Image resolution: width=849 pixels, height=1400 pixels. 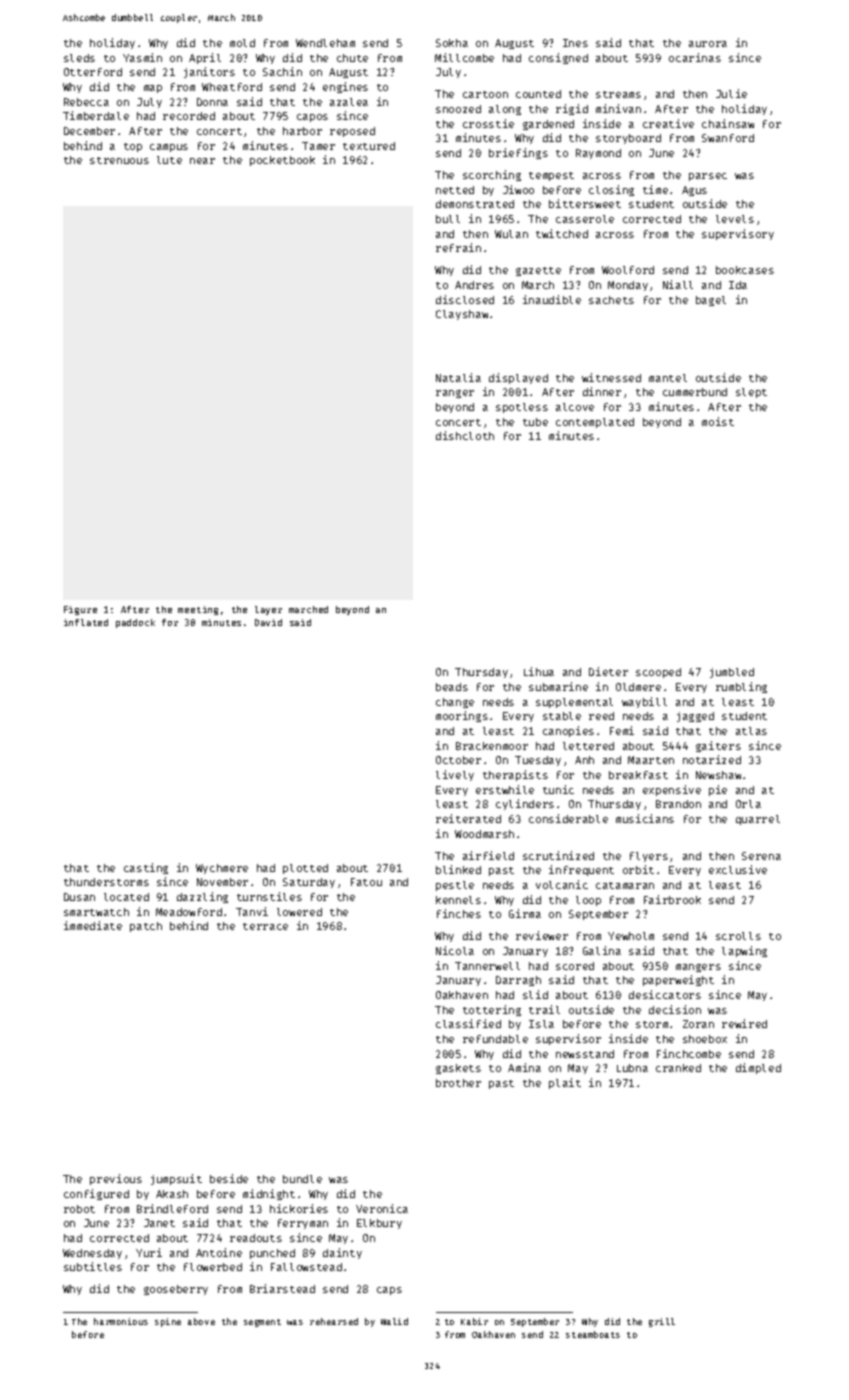 What do you see at coordinates (622, 730) in the image?
I see `Femi` at bounding box center [622, 730].
